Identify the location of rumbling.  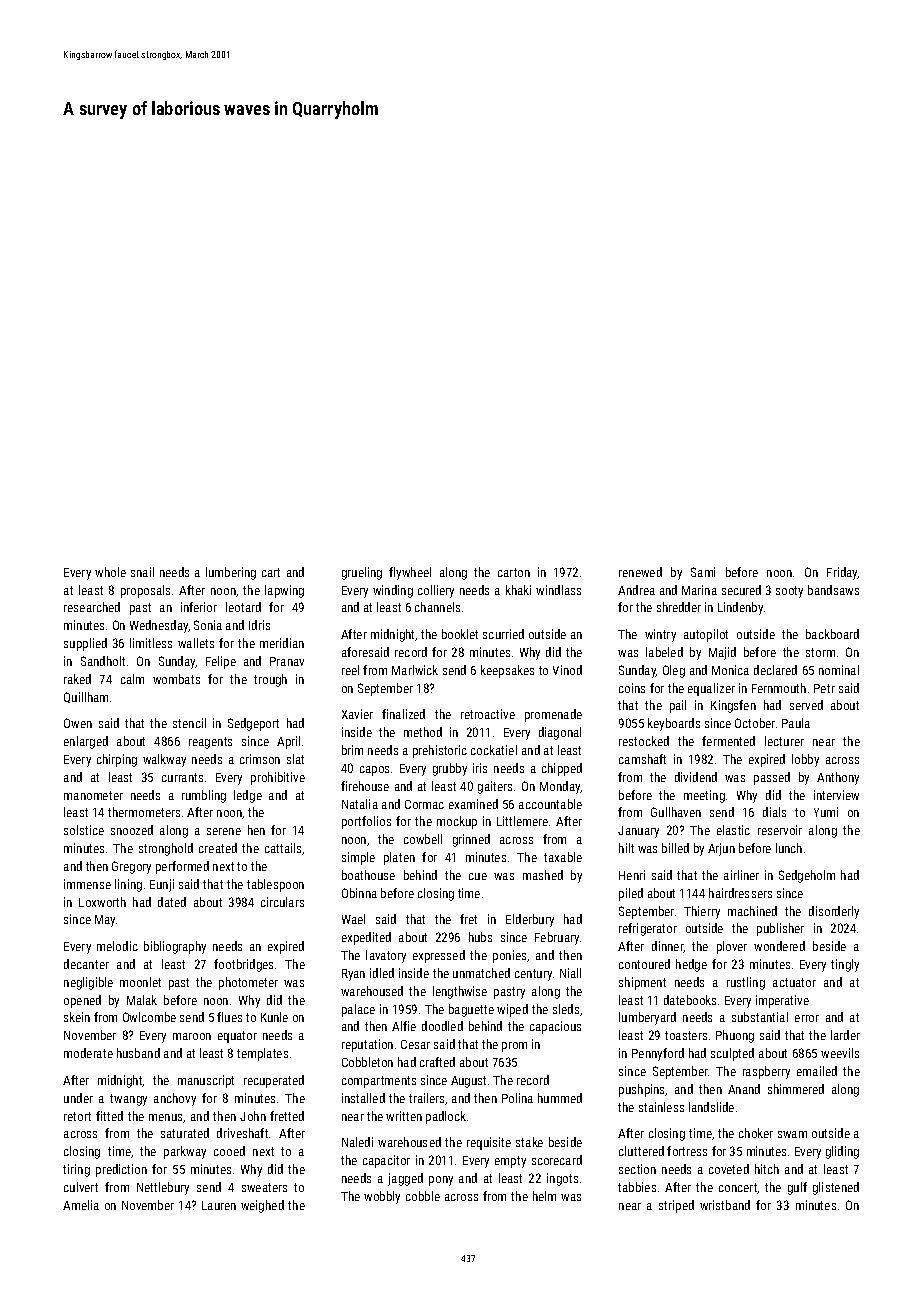
(204, 796).
